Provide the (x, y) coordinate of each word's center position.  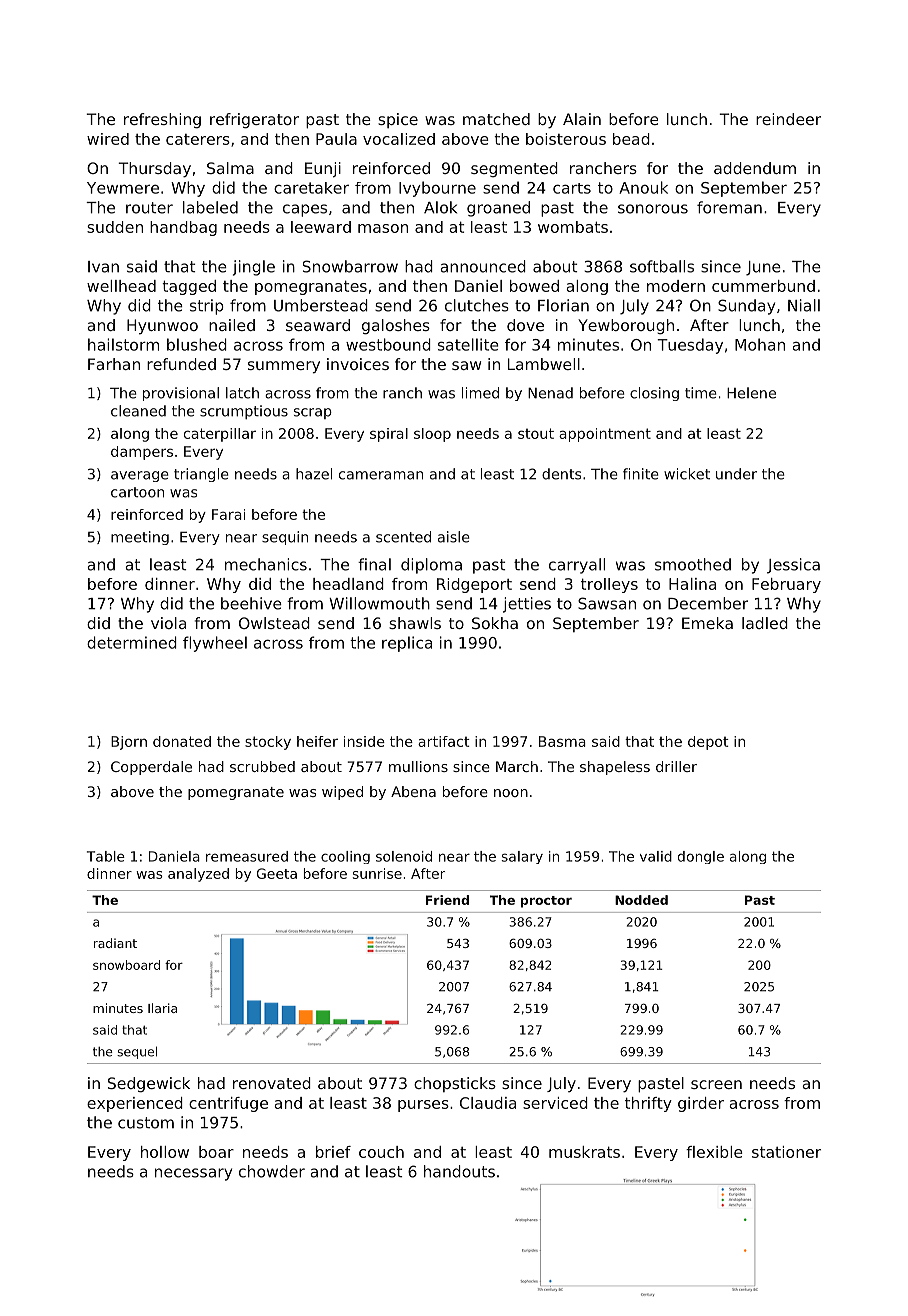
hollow (165, 1152)
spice (398, 120)
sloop (432, 435)
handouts (459, 1171)
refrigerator (254, 120)
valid (656, 856)
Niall (804, 305)
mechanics (266, 564)
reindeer (788, 119)
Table (106, 856)
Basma (562, 741)
